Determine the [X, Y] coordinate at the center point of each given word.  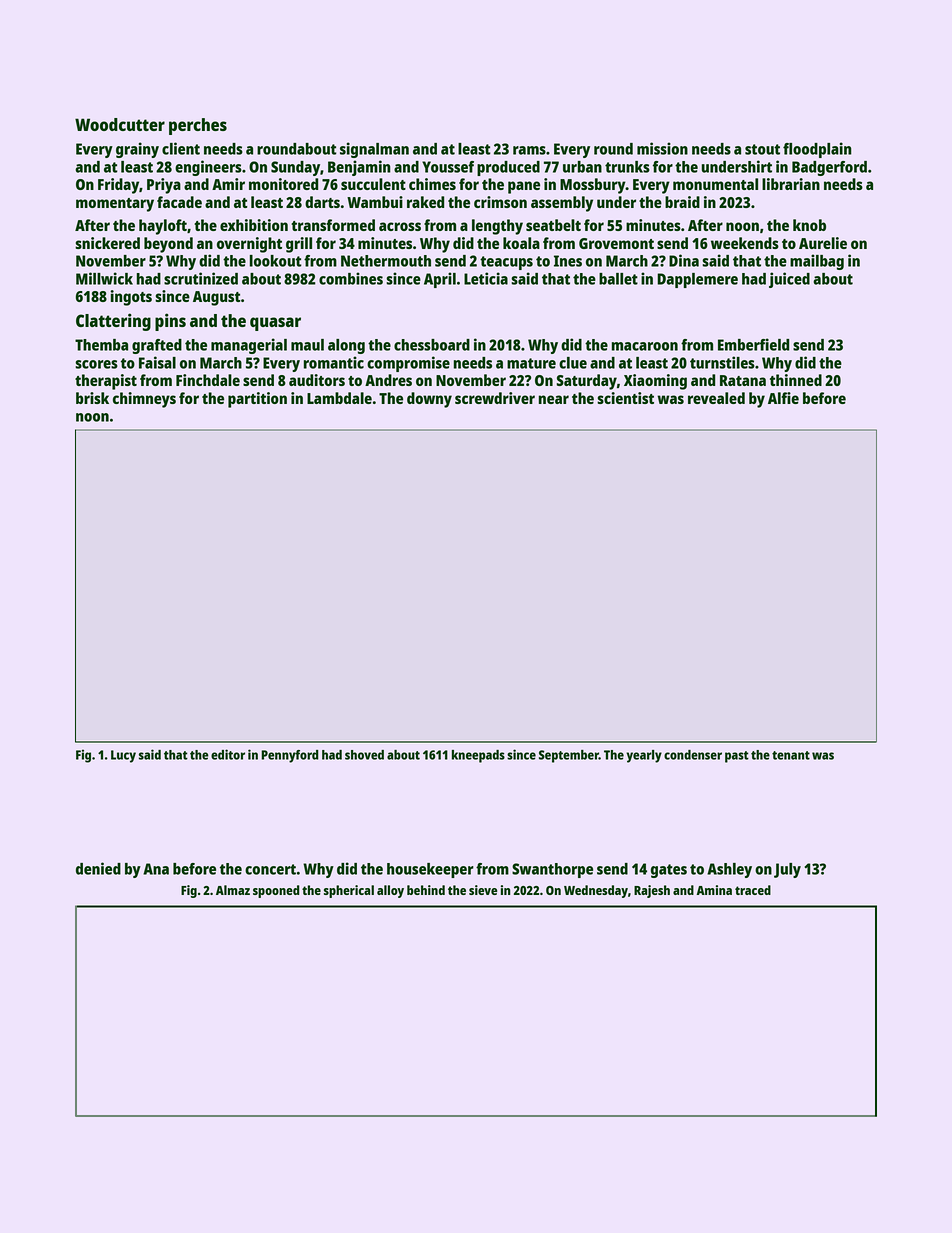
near [554, 399]
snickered [107, 243]
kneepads [478, 756]
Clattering [113, 322]
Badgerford [829, 168]
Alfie [783, 398]
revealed [716, 398]
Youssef [448, 167]
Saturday [587, 382]
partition [257, 400]
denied [98, 868]
